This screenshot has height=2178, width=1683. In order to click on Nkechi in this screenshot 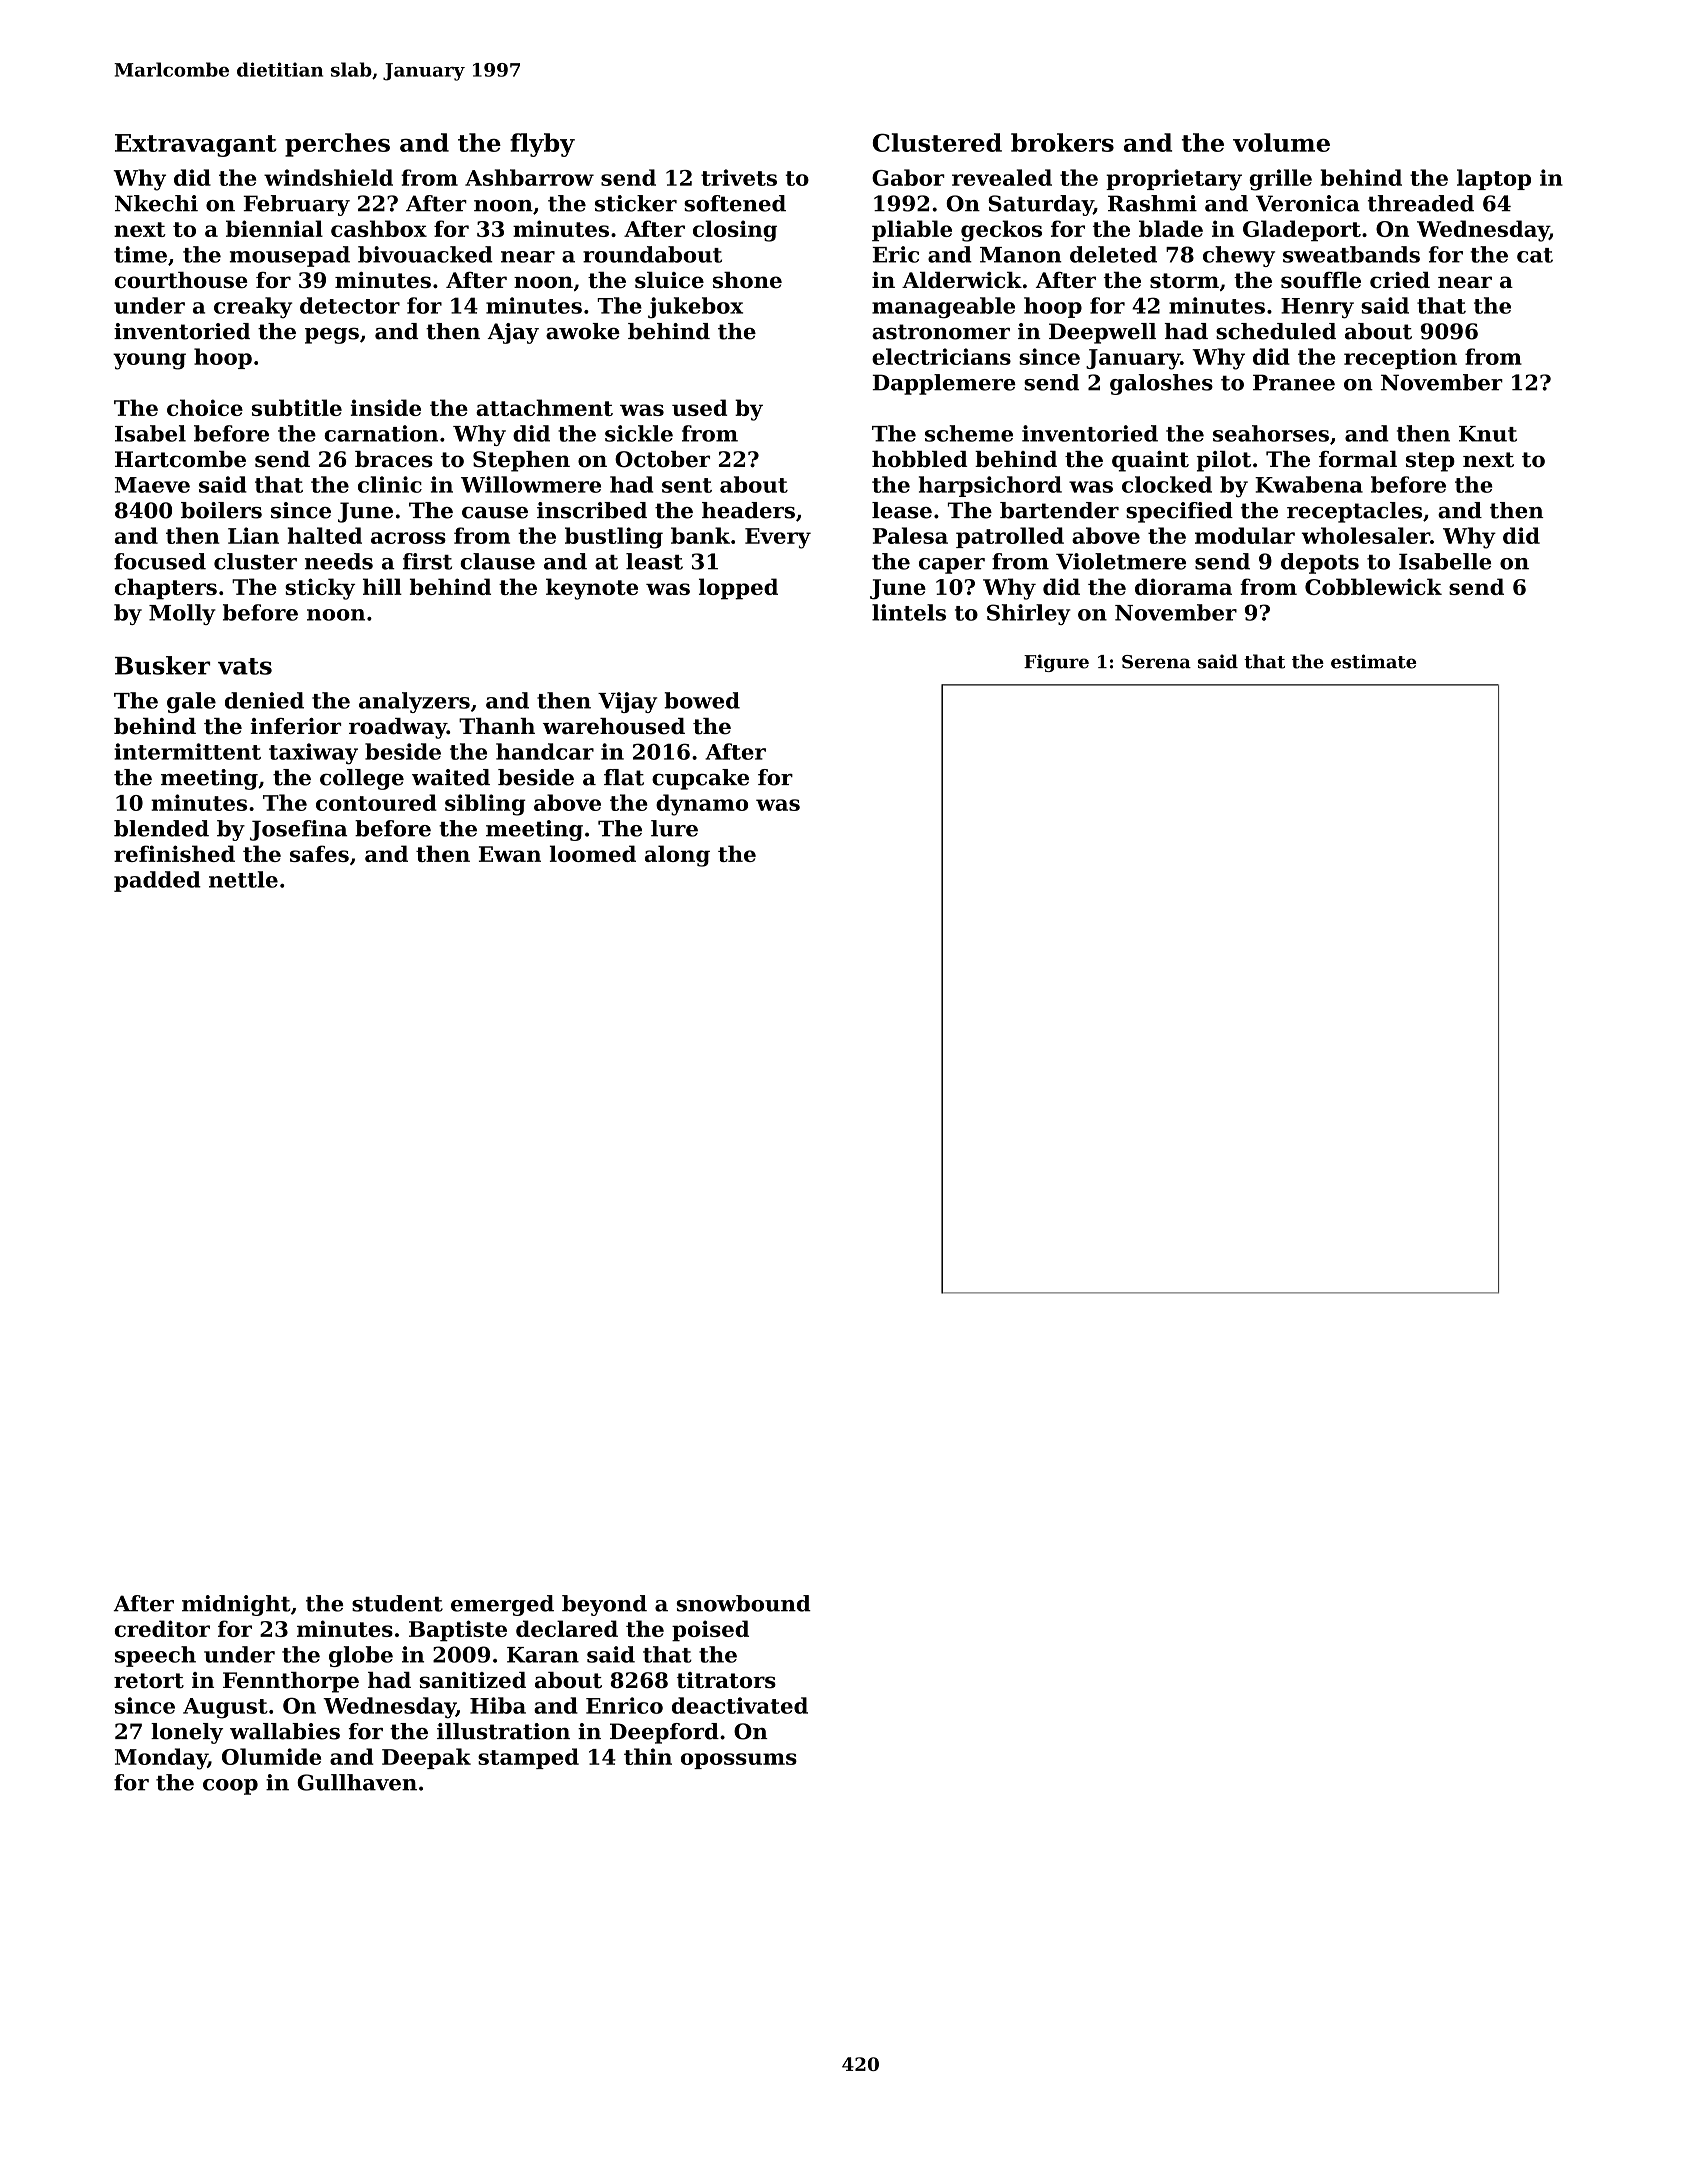, I will do `click(156, 203)`.
